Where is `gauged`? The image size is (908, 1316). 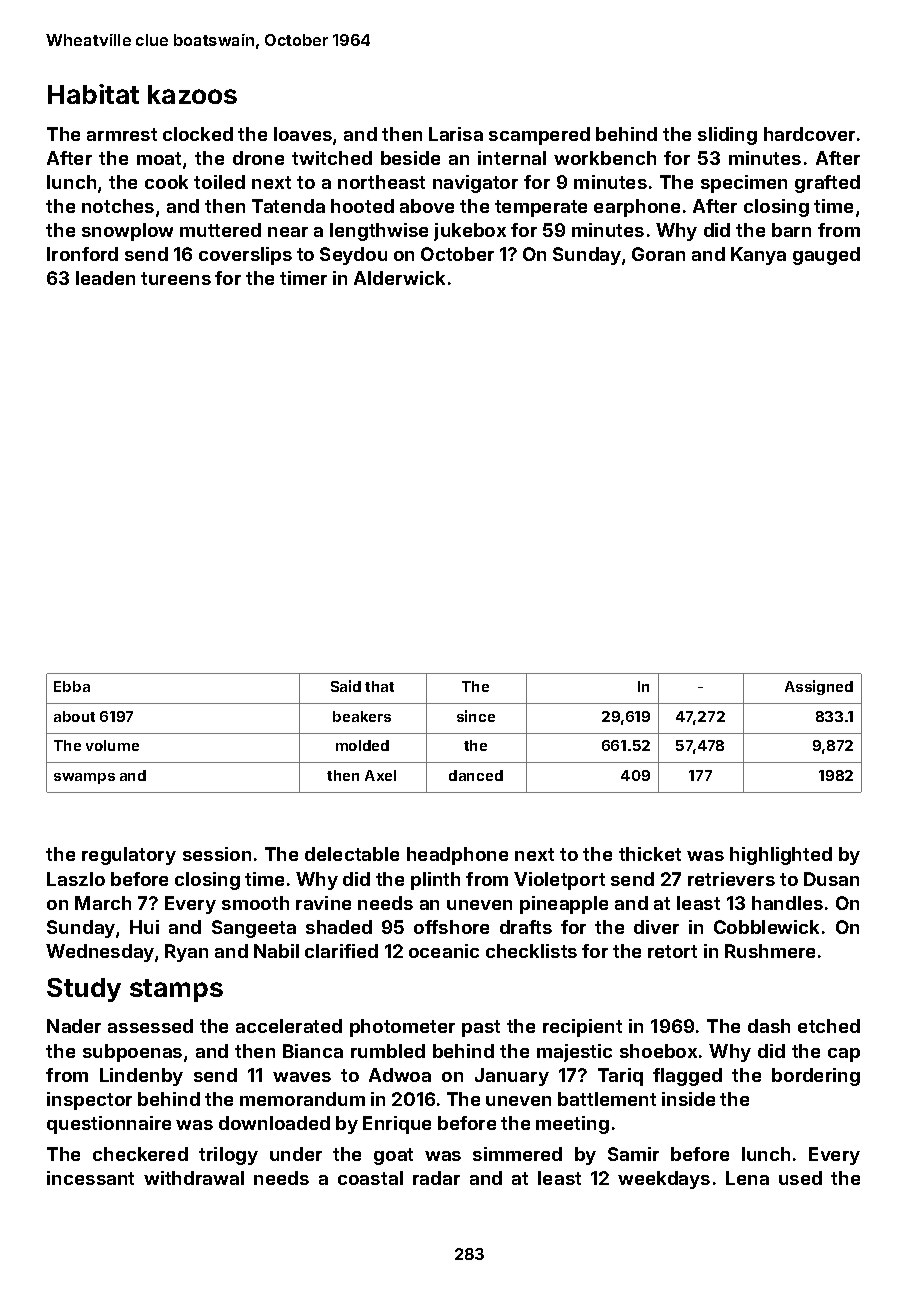 gauged is located at coordinates (826, 256).
